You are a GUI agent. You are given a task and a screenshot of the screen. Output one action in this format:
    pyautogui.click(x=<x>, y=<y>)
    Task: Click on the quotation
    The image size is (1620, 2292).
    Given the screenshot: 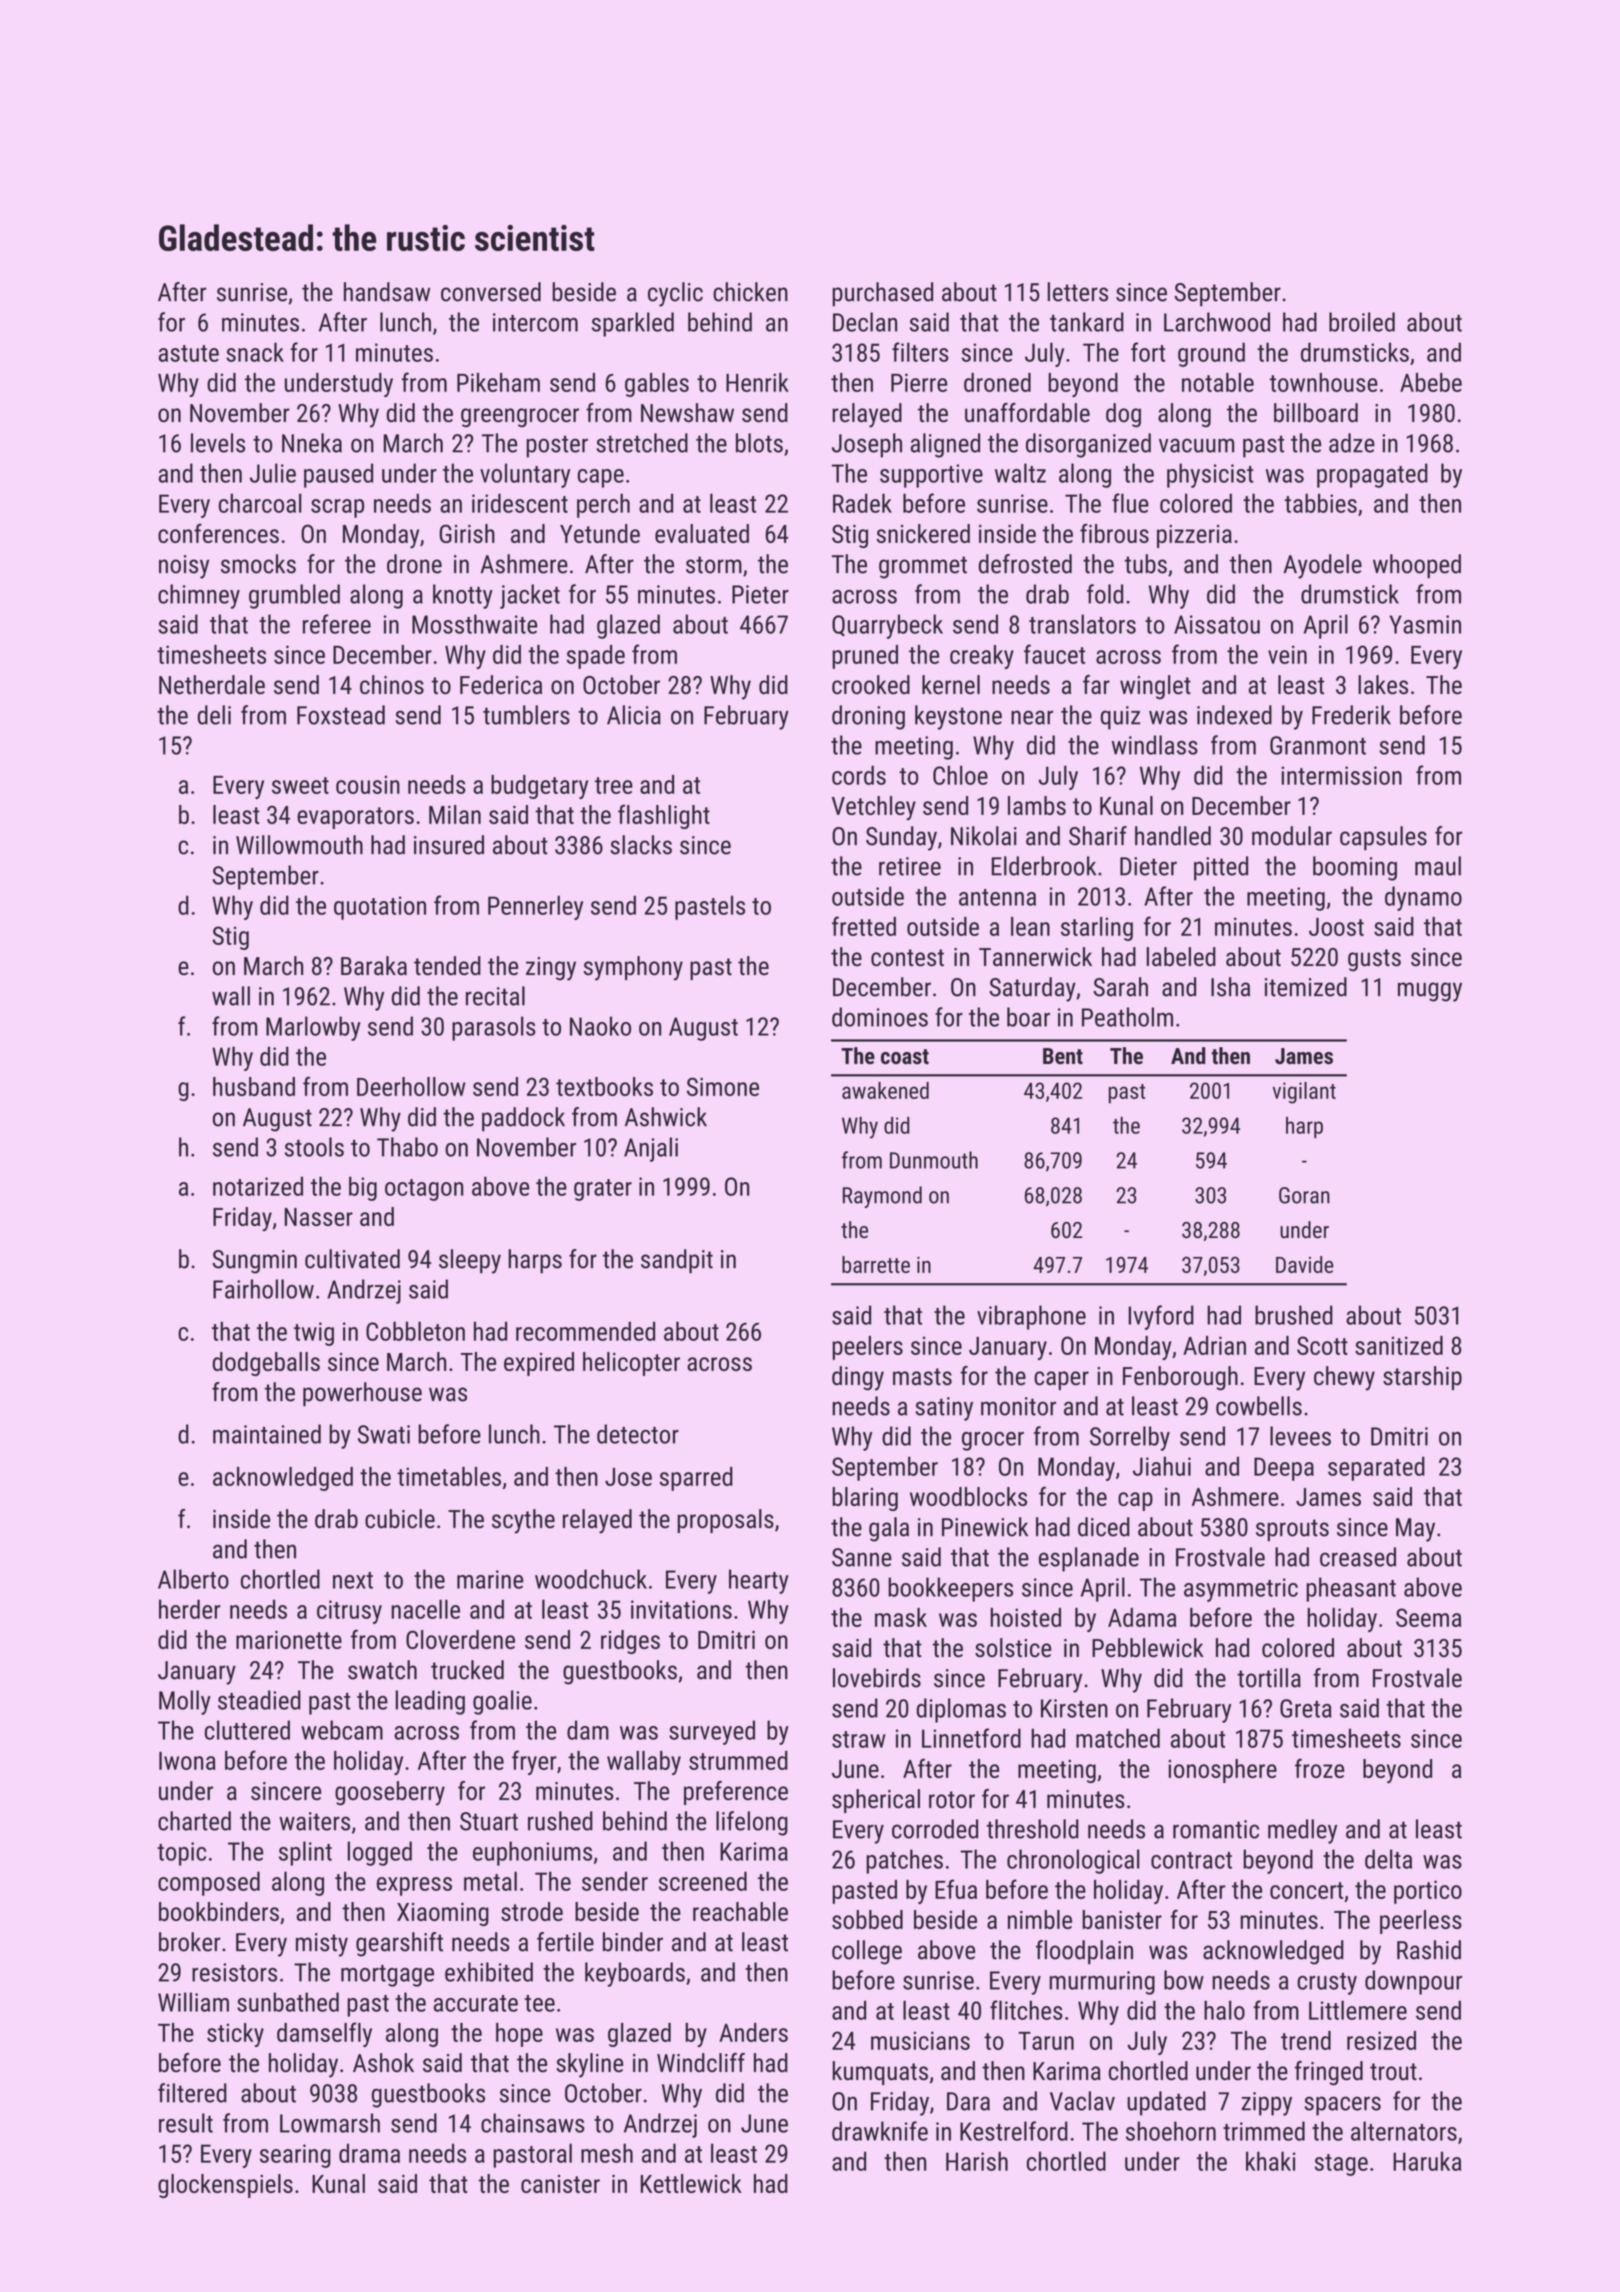 What is the action you would take?
    pyautogui.click(x=380, y=908)
